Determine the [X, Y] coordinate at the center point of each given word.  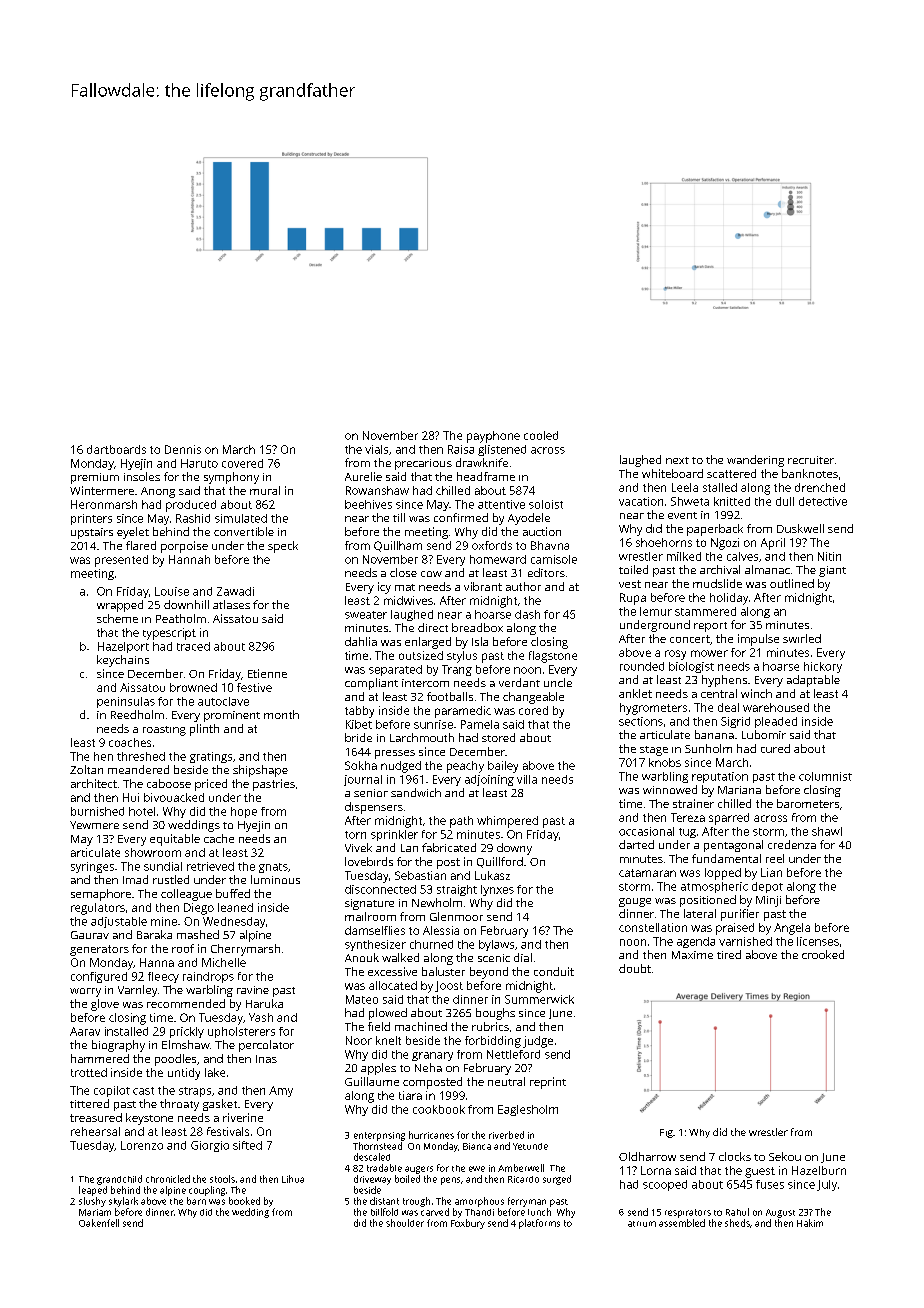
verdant [519, 682]
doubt [635, 968]
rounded [642, 666]
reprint [548, 1083]
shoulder [405, 1223]
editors [546, 572]
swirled [802, 638]
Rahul [737, 1212]
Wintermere [102, 490]
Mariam [95, 1212]
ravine [253, 990]
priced [211, 785]
